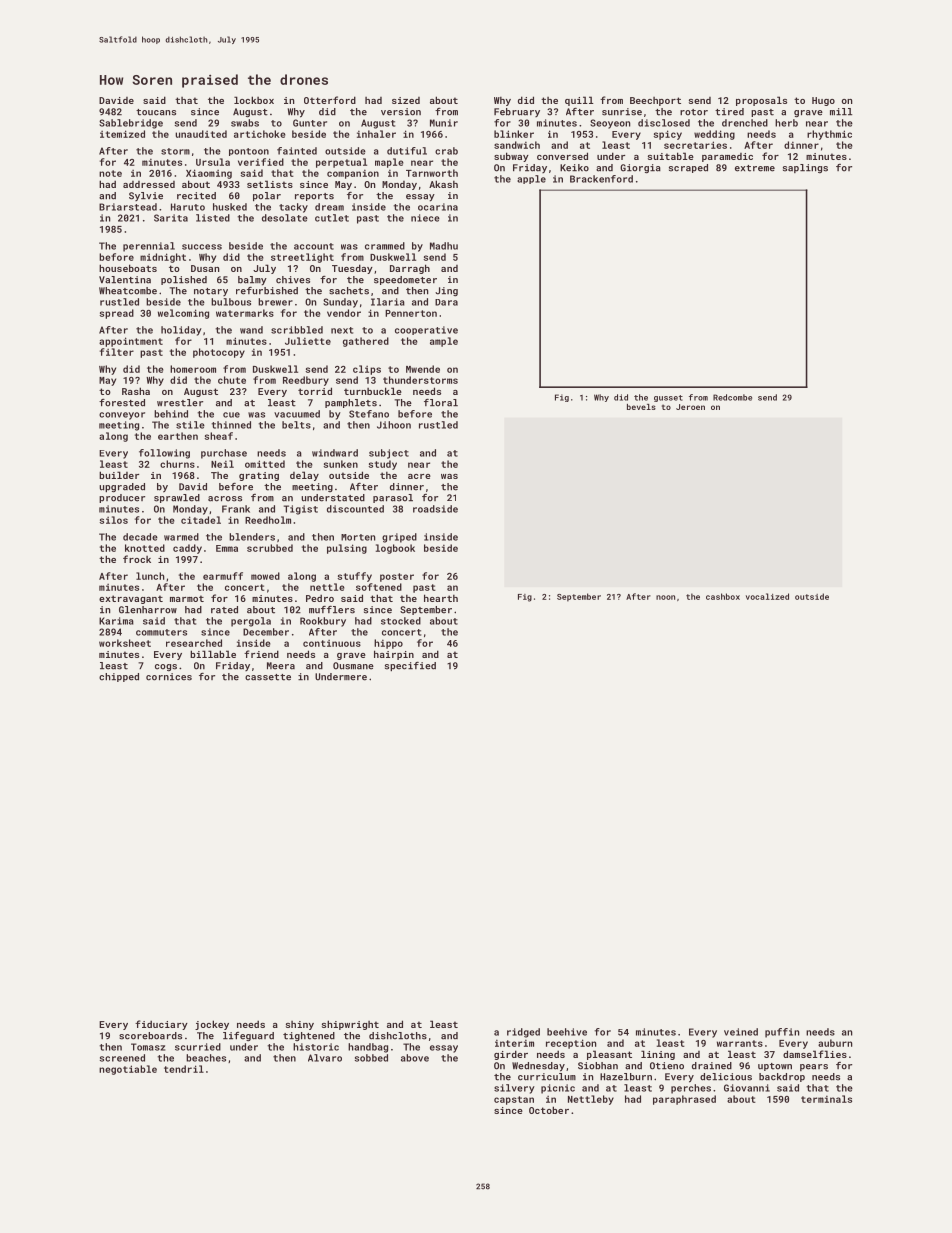  I want to click on worksheet, so click(125, 643).
